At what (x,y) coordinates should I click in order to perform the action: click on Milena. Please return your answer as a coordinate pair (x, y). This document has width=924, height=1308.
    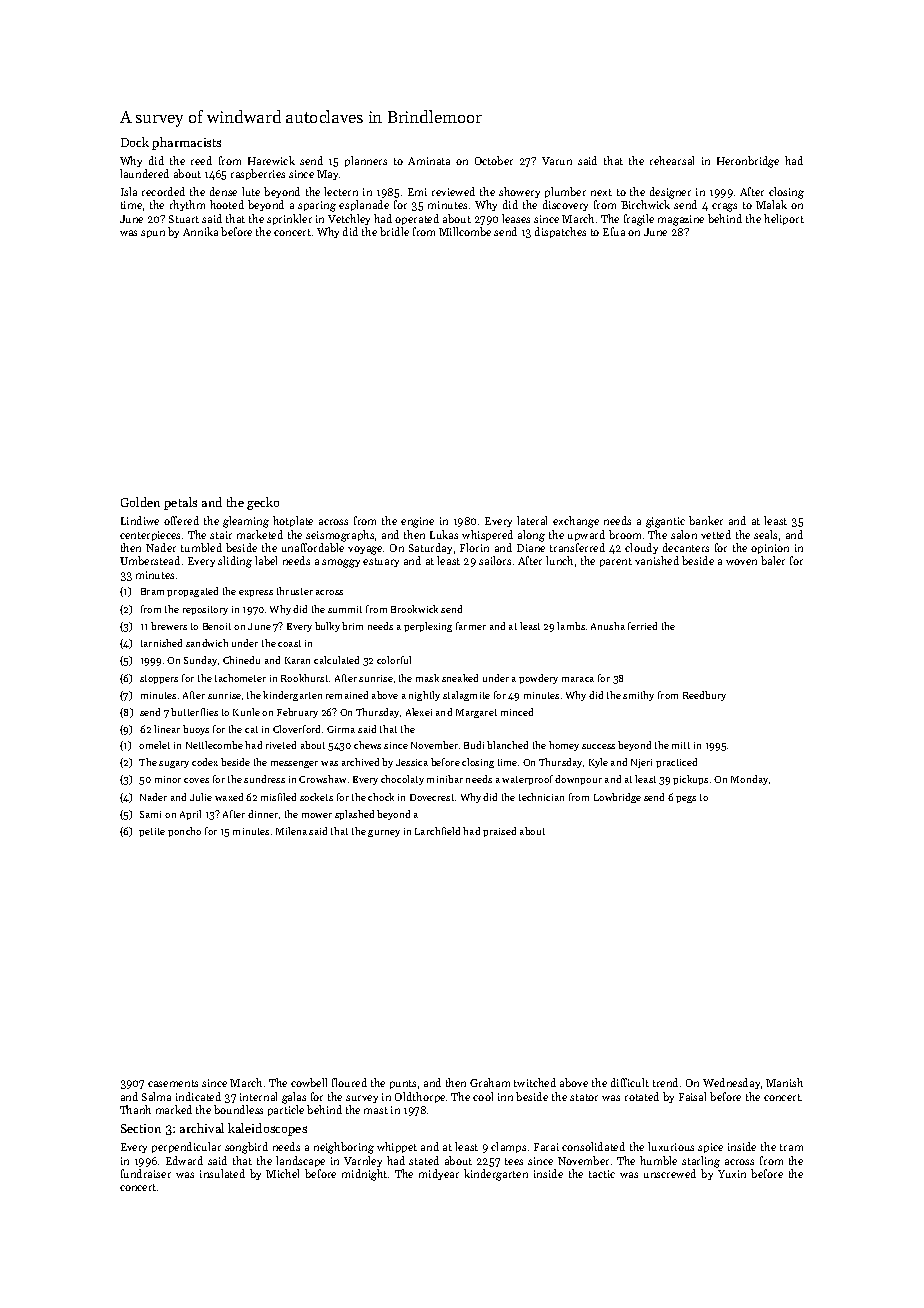
    Looking at the image, I should click on (291, 831).
